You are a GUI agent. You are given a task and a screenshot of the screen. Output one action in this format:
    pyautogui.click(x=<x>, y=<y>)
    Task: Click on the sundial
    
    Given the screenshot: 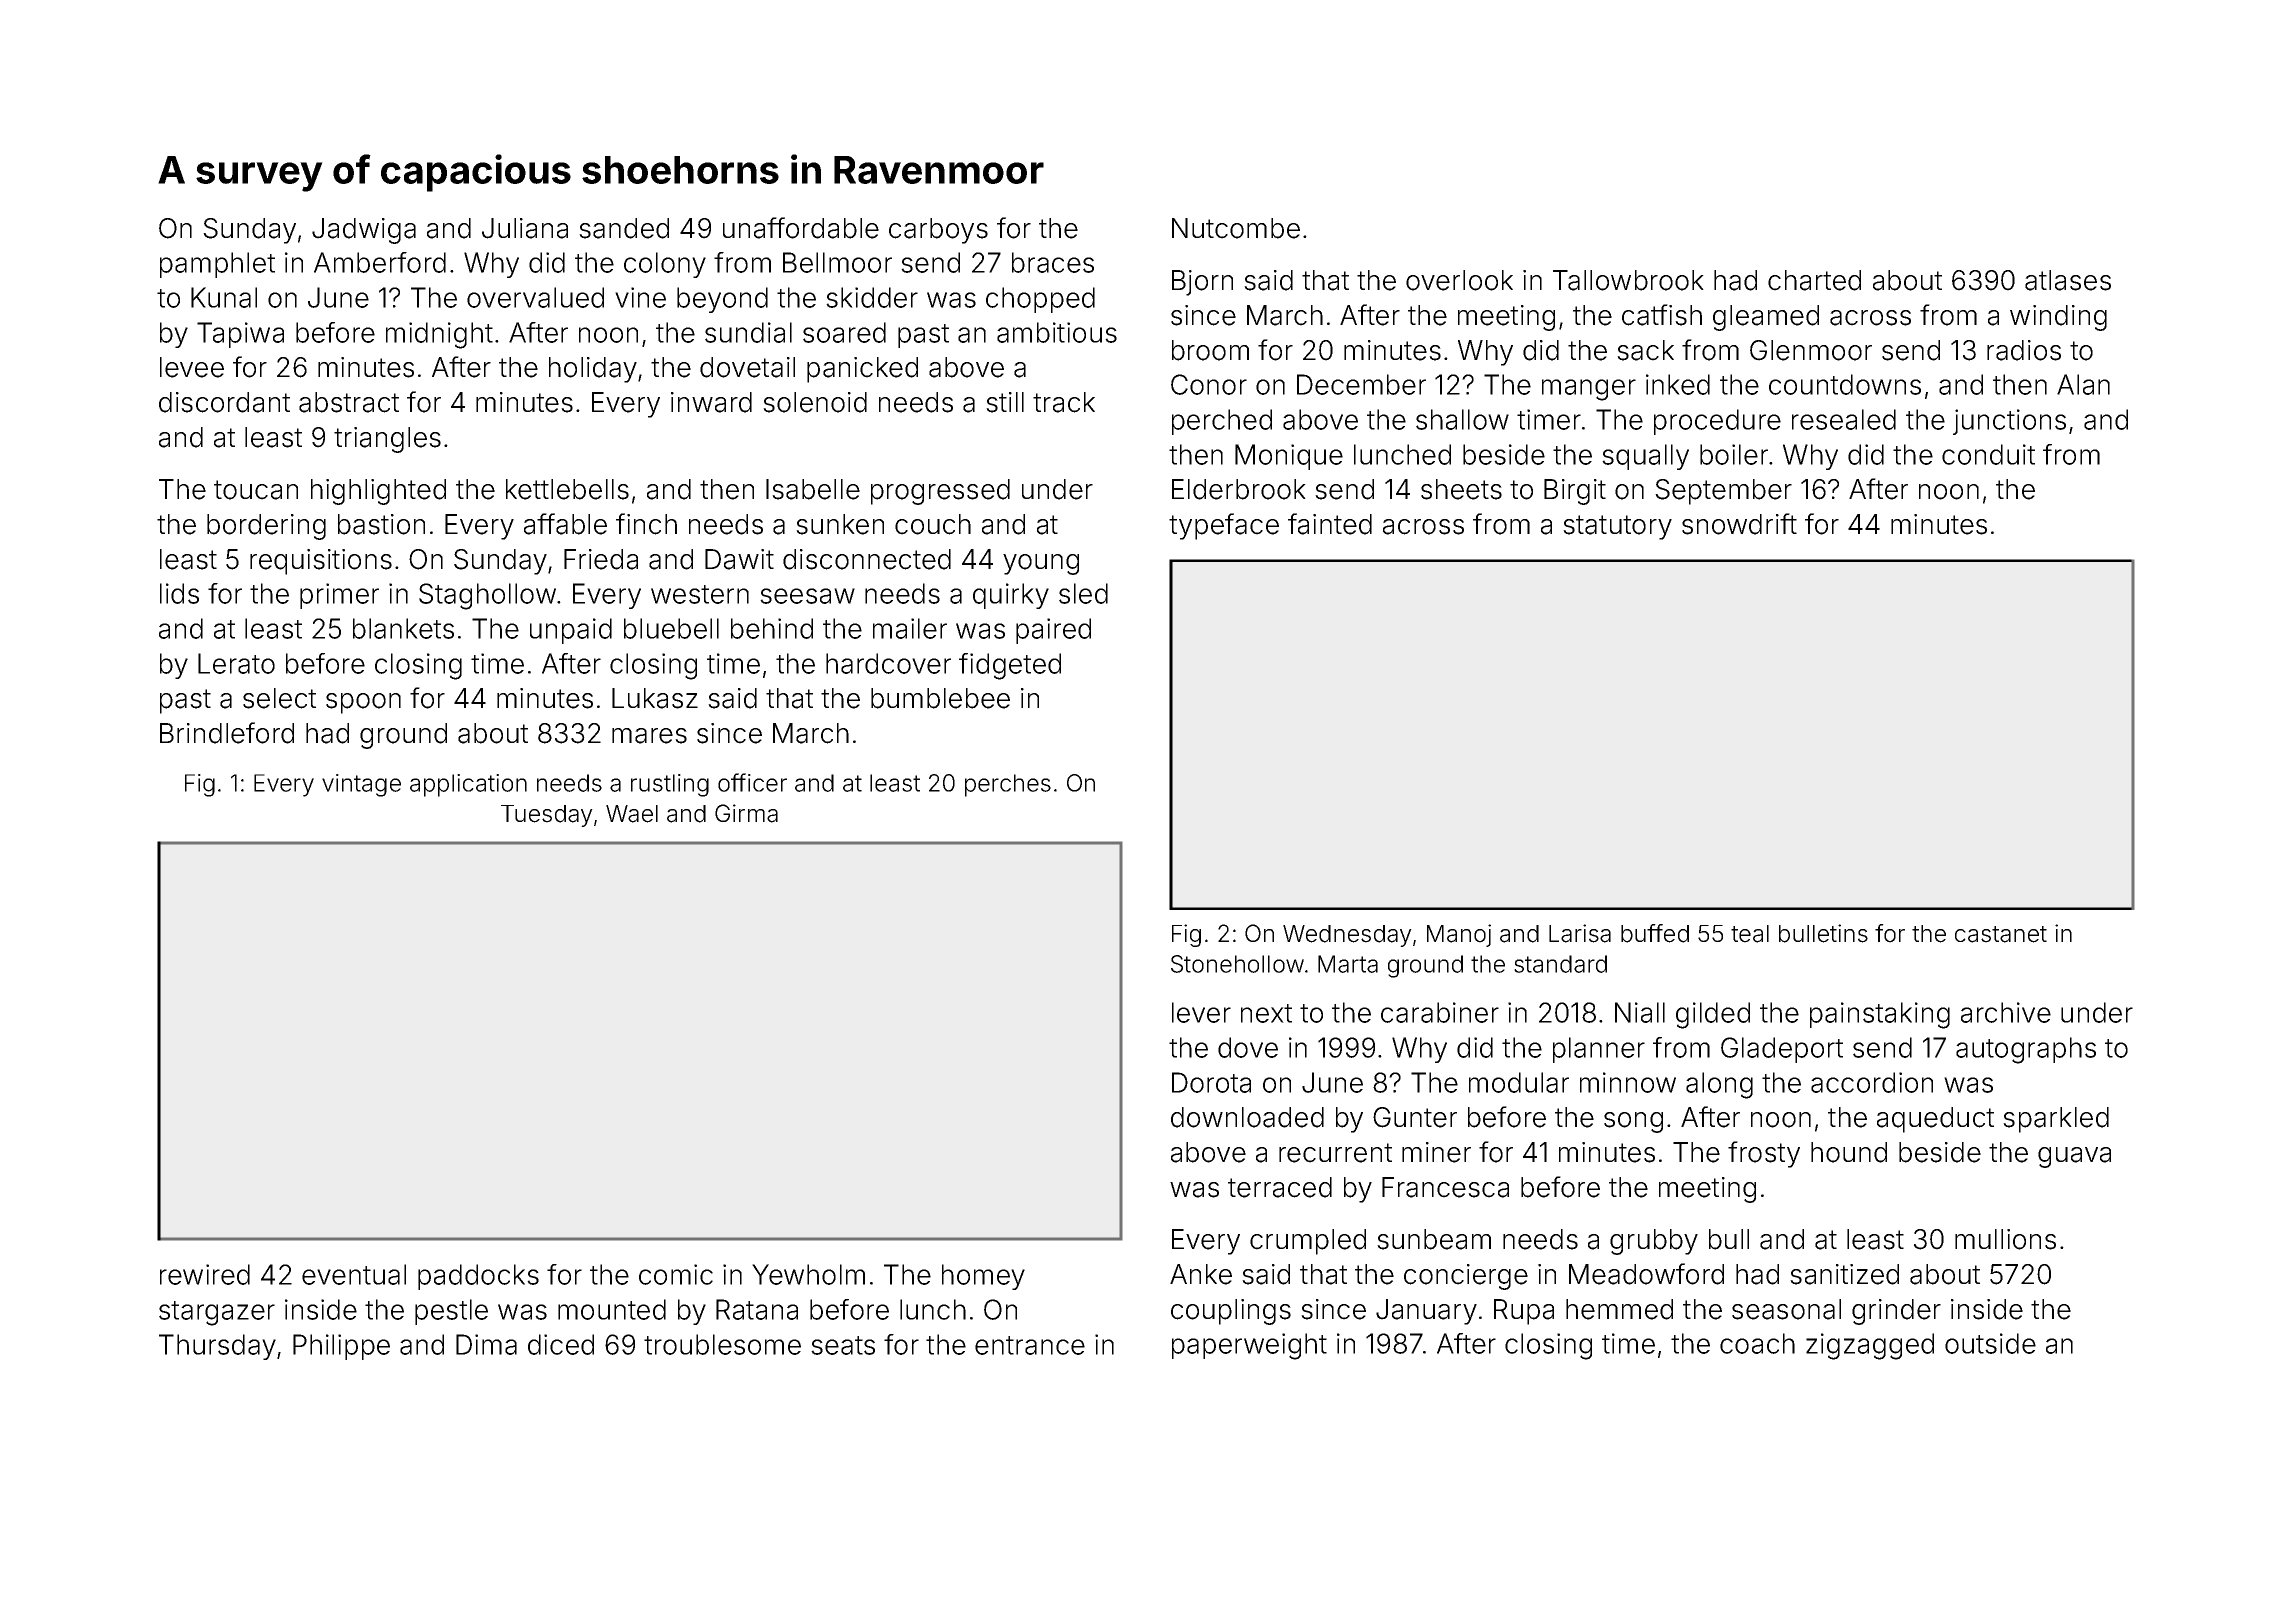 What is the action you would take?
    pyautogui.click(x=748, y=332)
